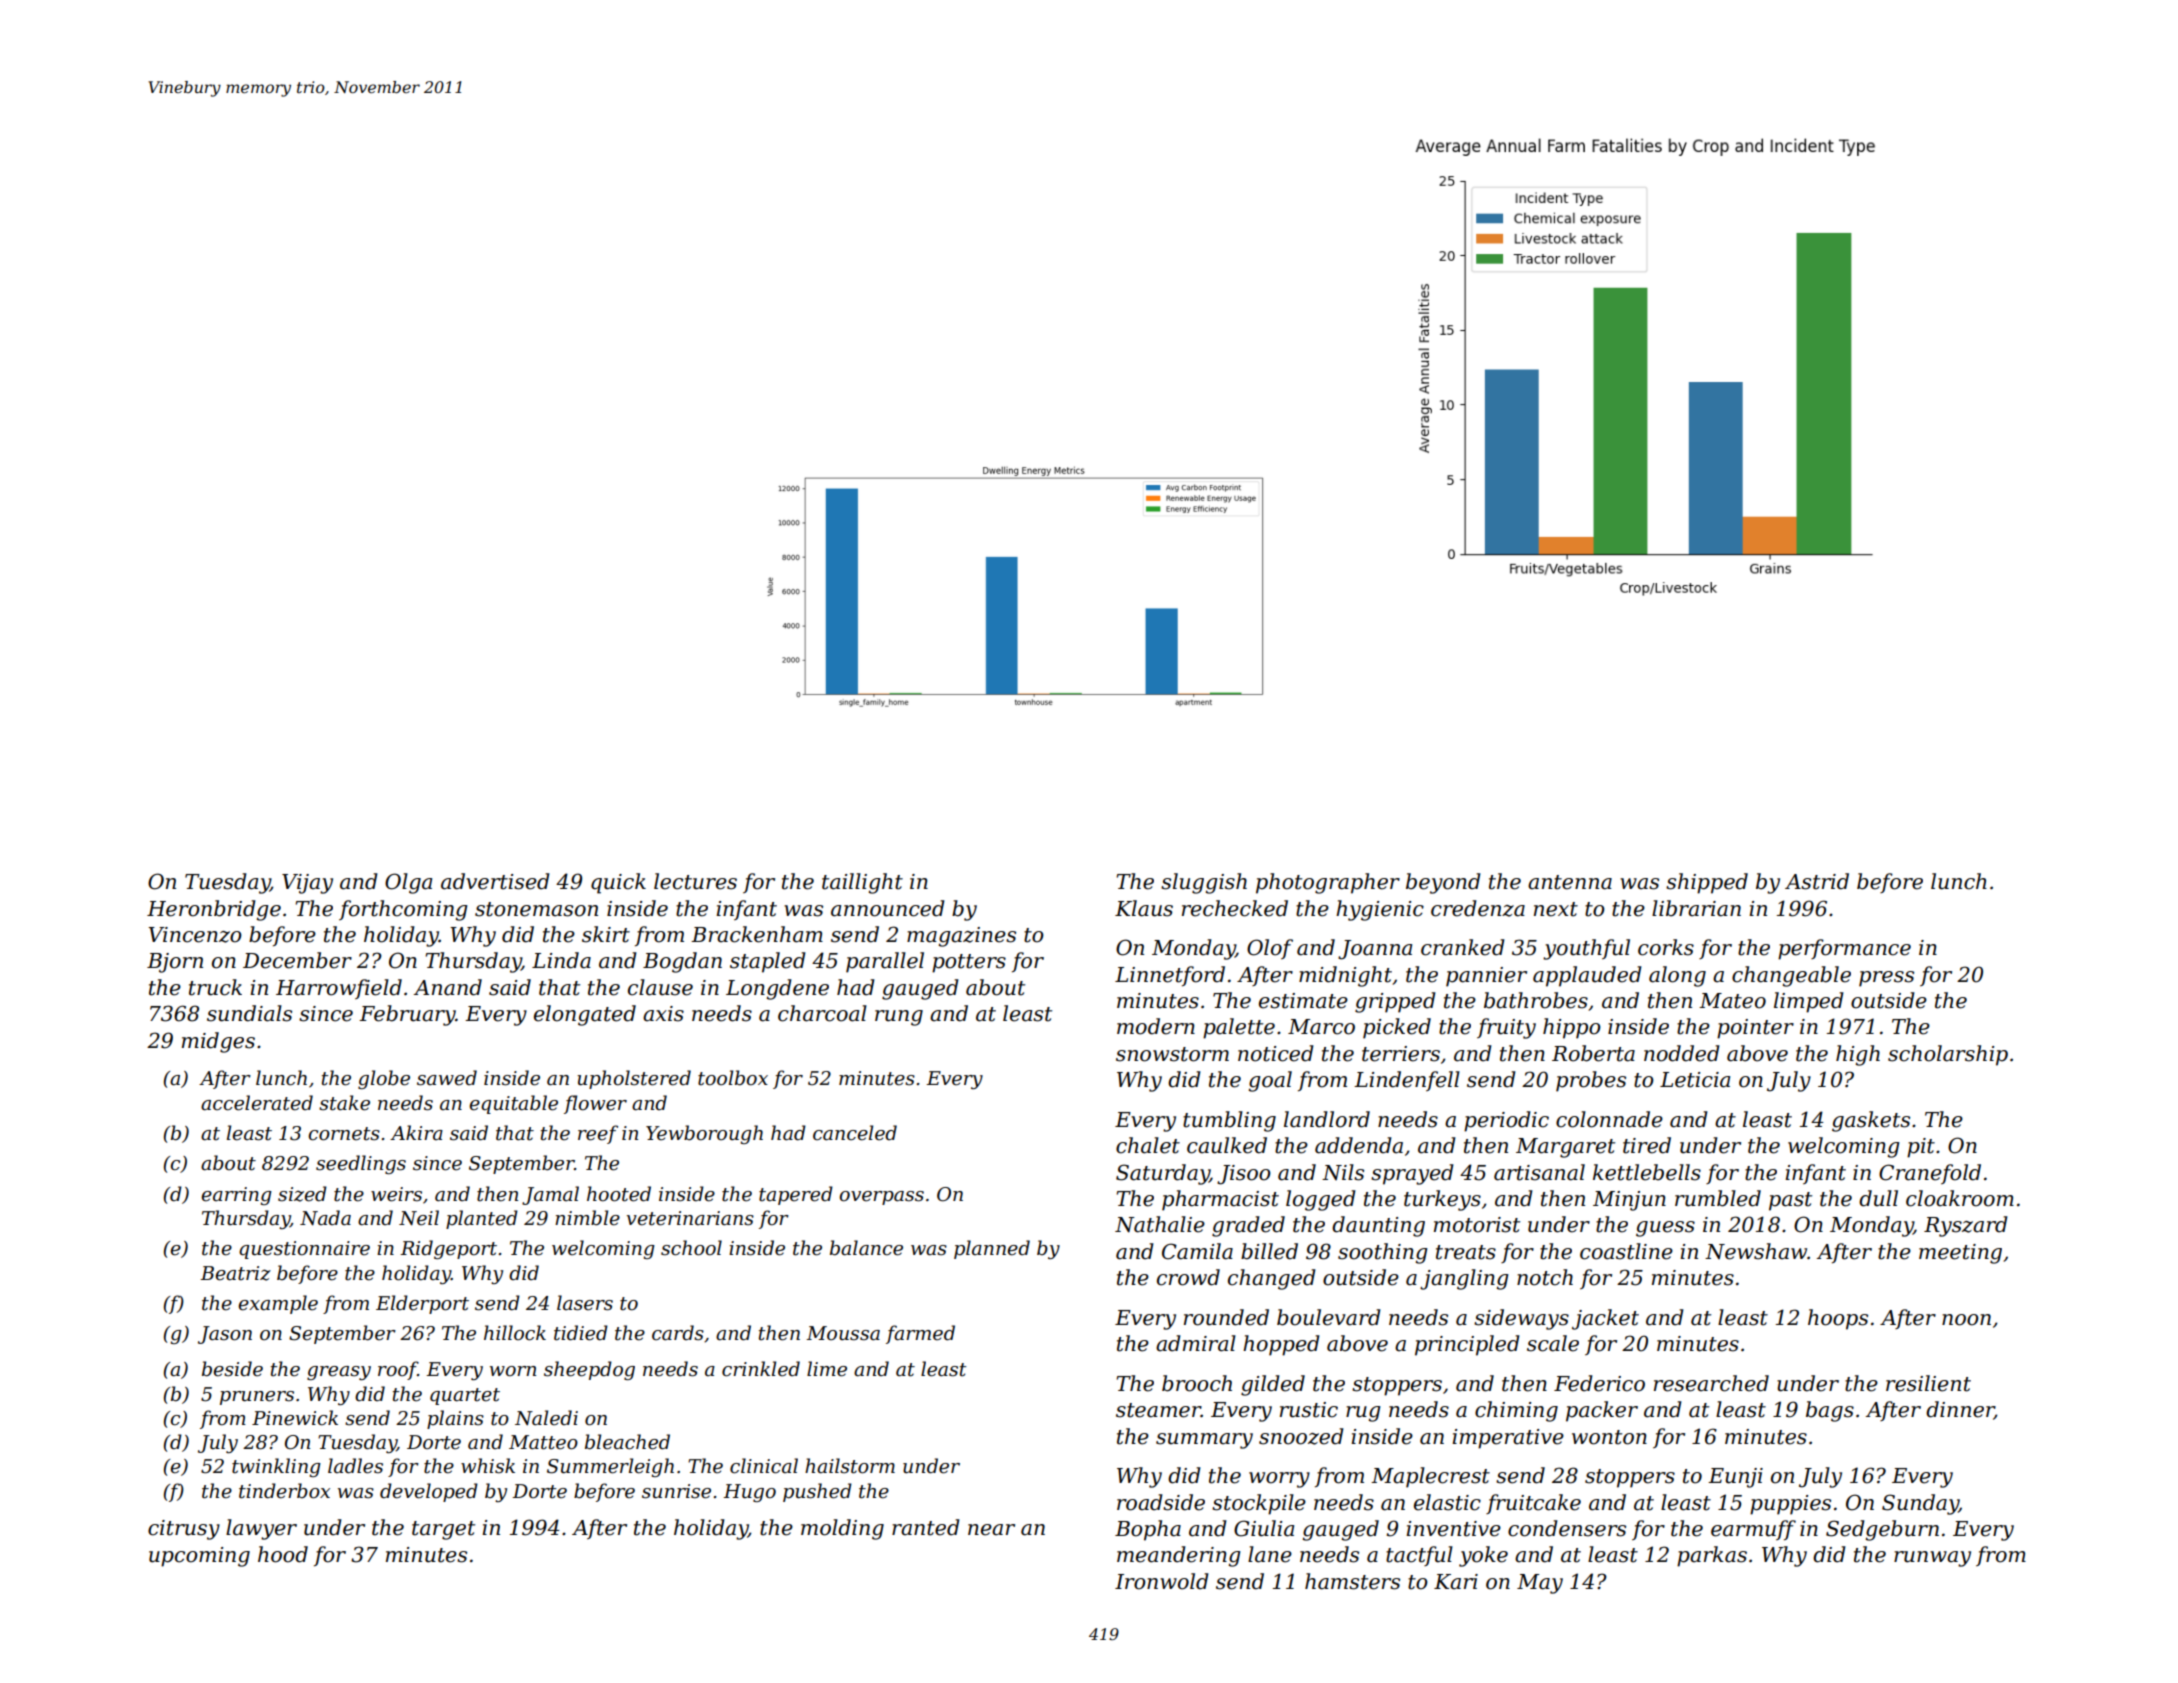  What do you see at coordinates (585, 1303) in the page?
I see `lasers` at bounding box center [585, 1303].
